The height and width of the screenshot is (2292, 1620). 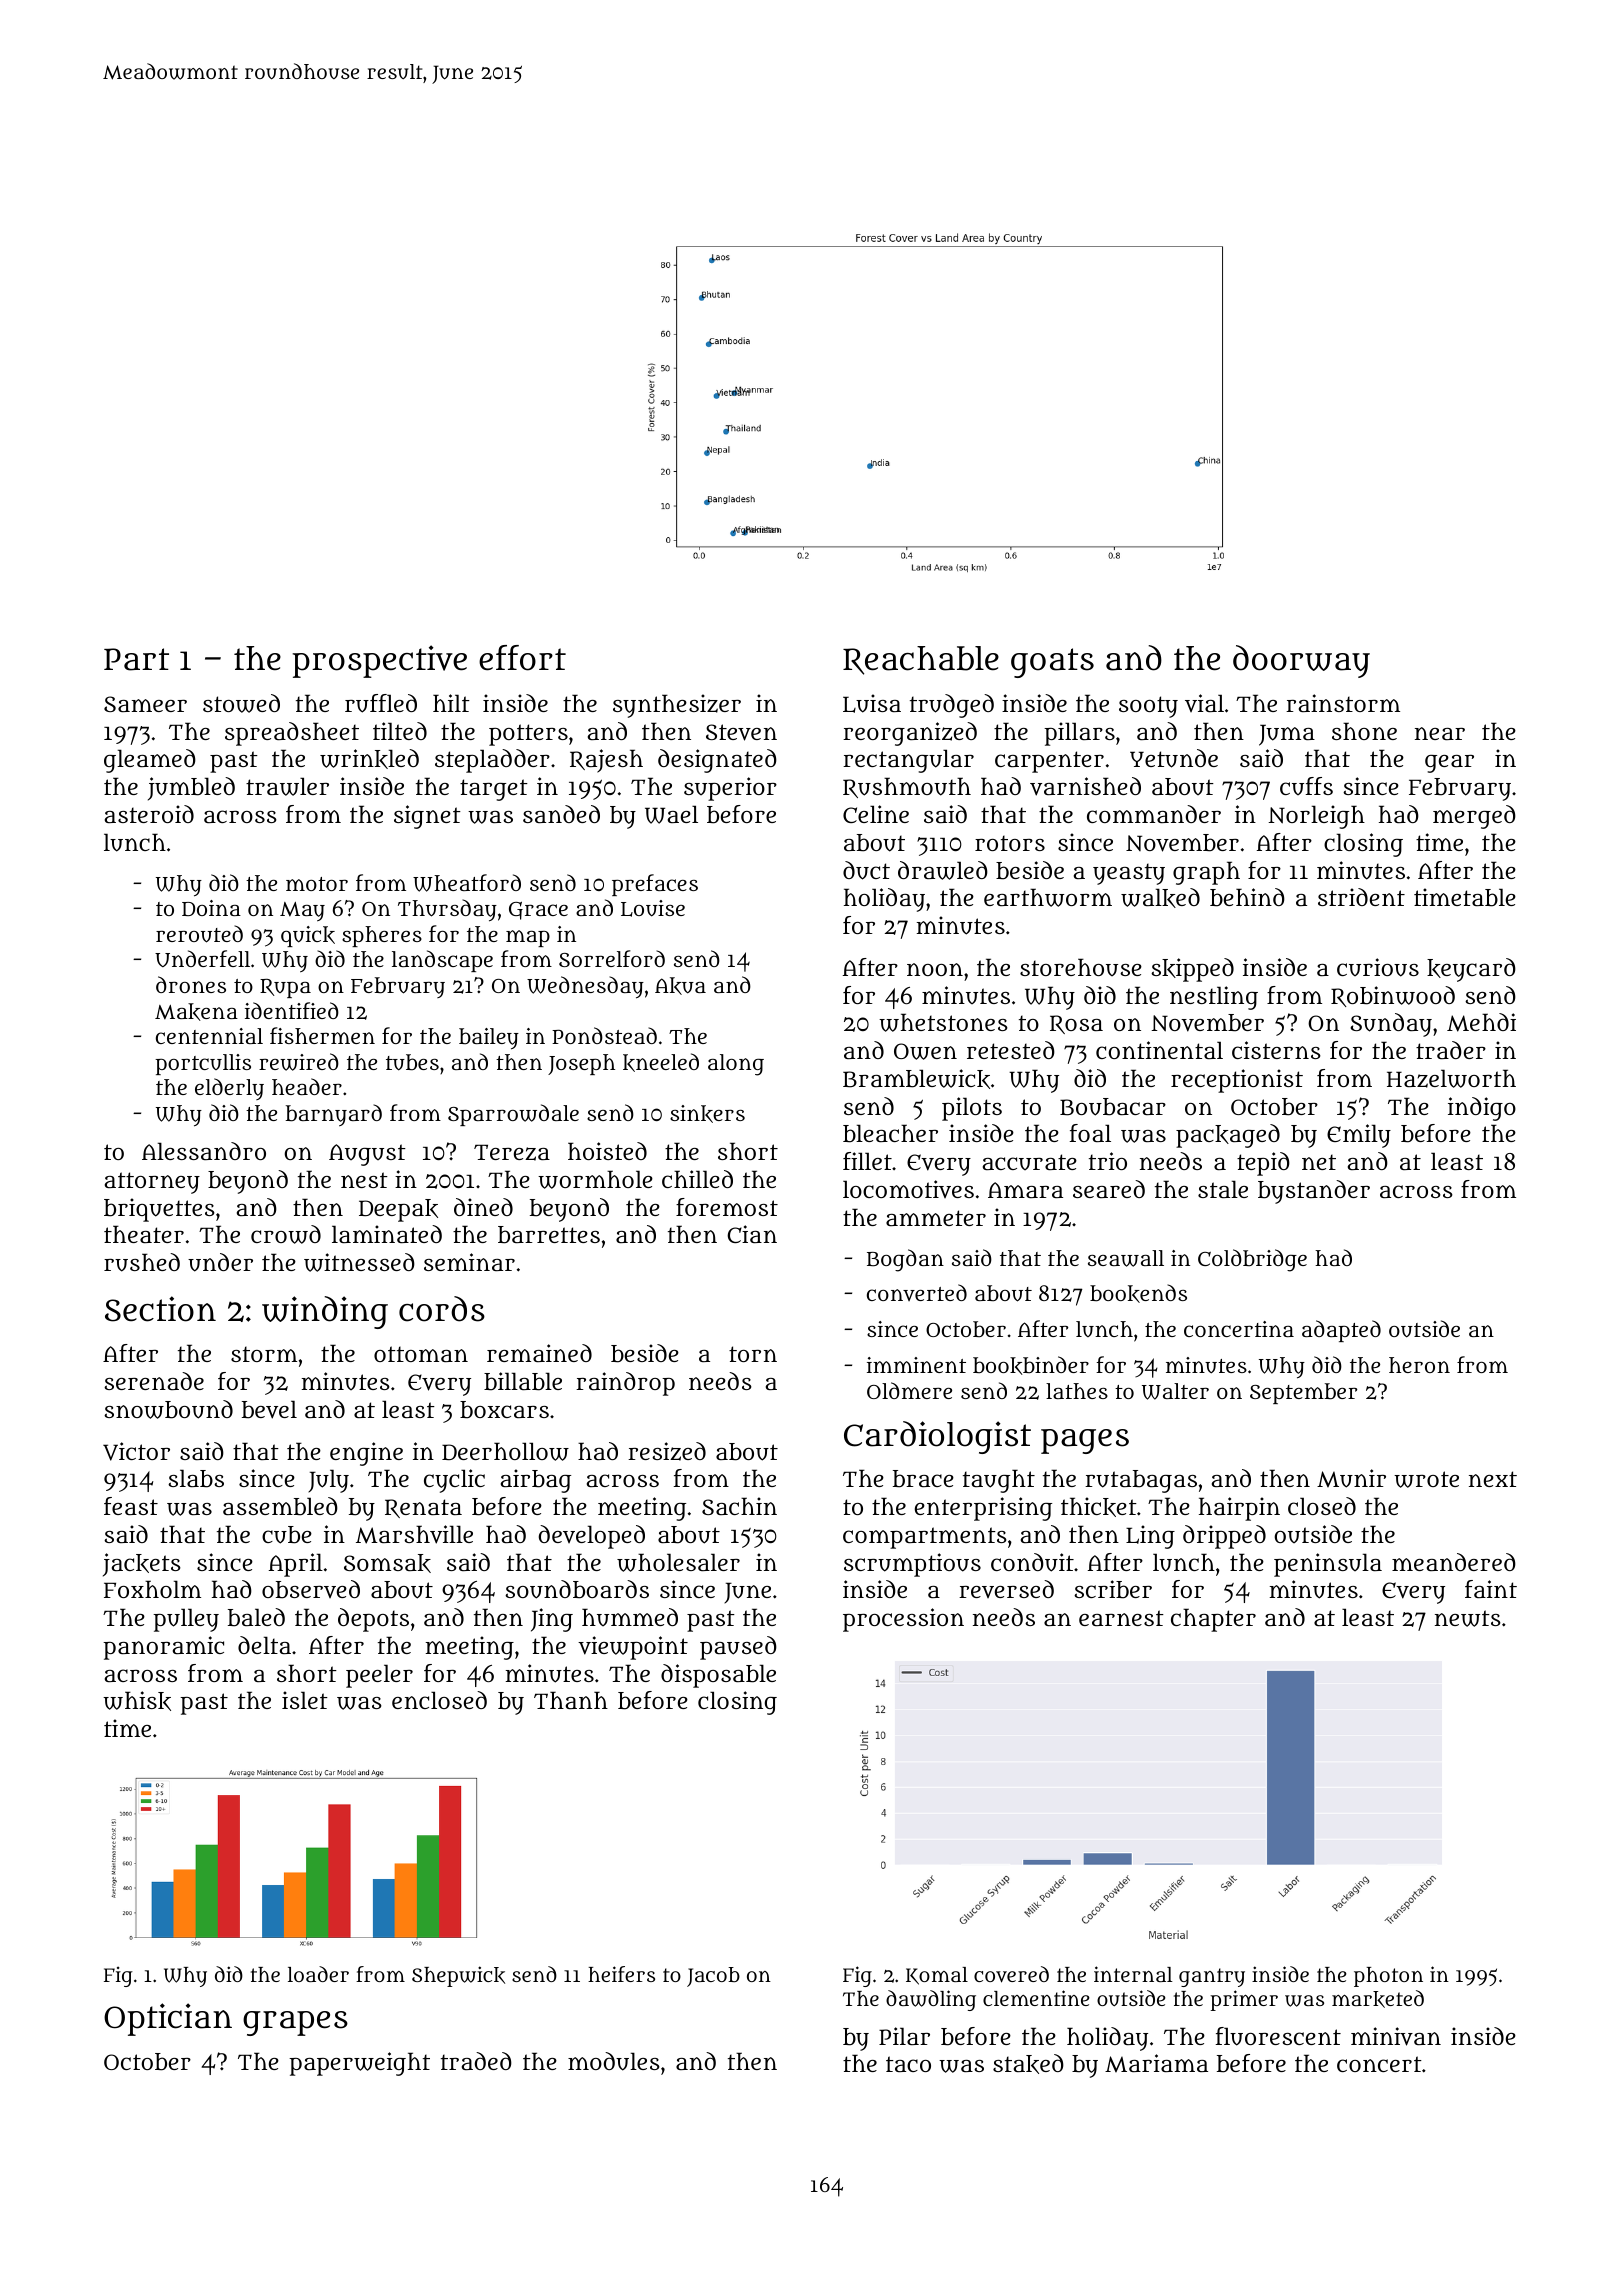 I want to click on spheres, so click(x=382, y=936).
